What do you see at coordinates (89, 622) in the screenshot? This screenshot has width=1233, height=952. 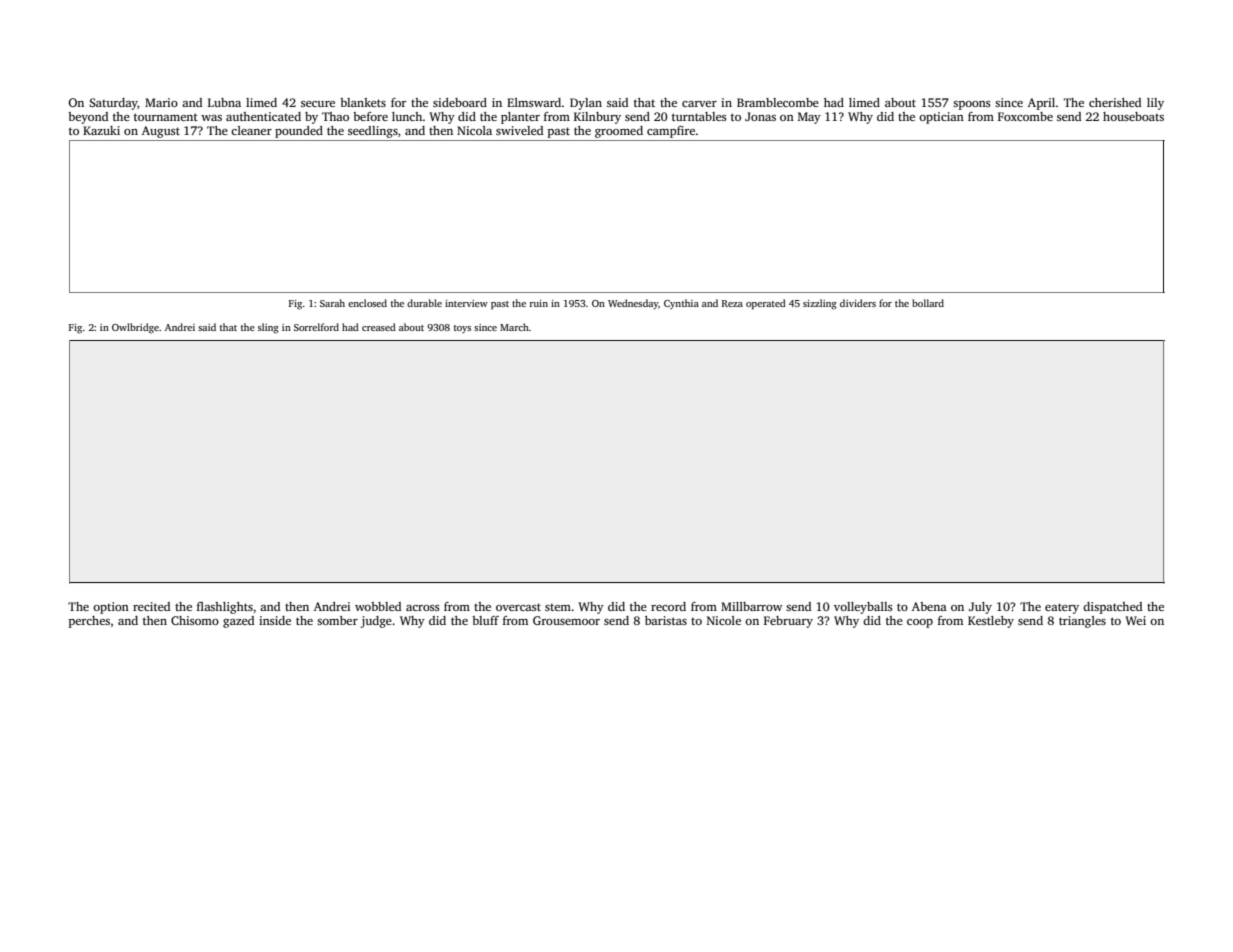 I see `perches` at bounding box center [89, 622].
